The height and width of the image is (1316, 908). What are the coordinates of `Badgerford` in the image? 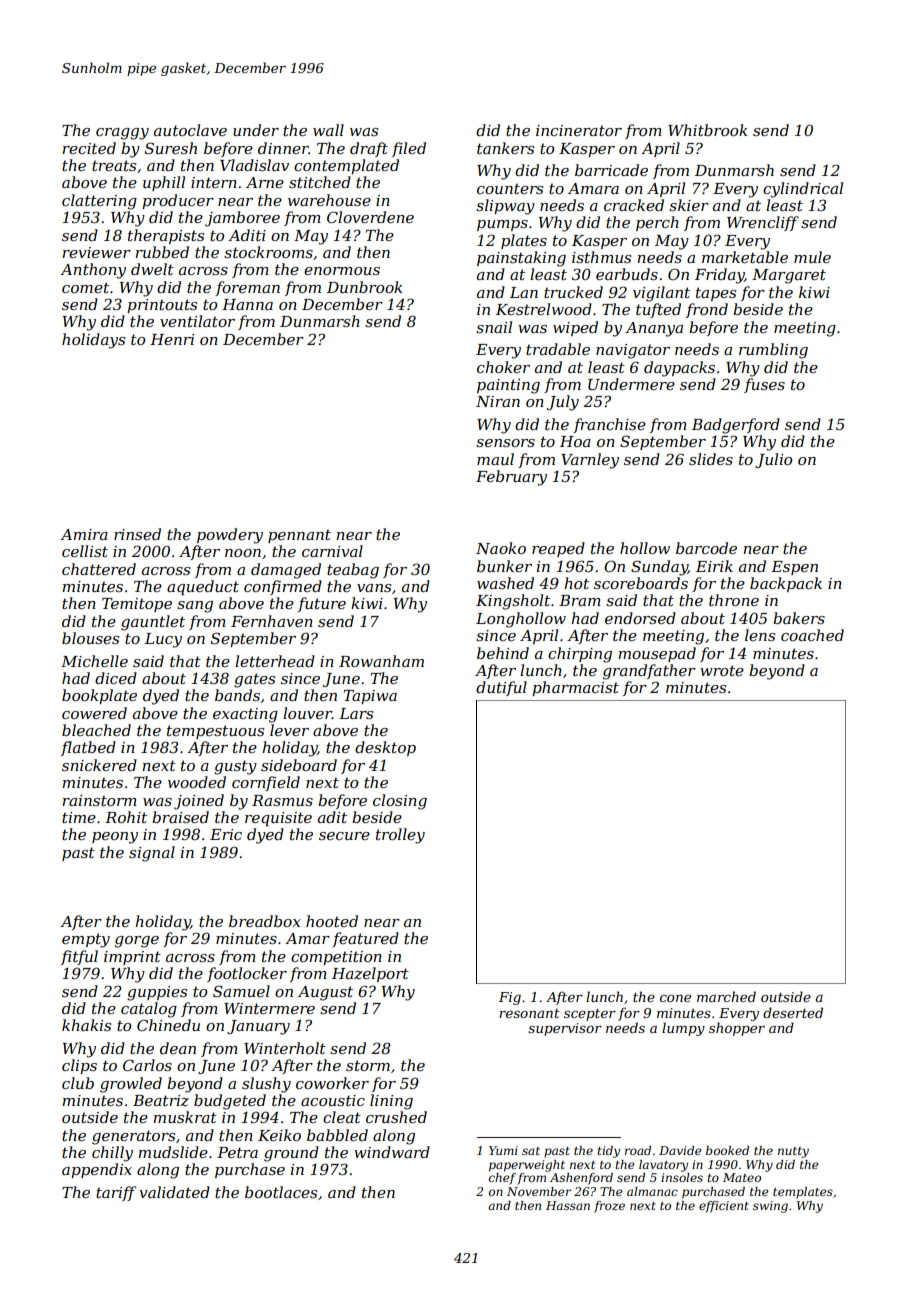 It's located at (736, 426).
